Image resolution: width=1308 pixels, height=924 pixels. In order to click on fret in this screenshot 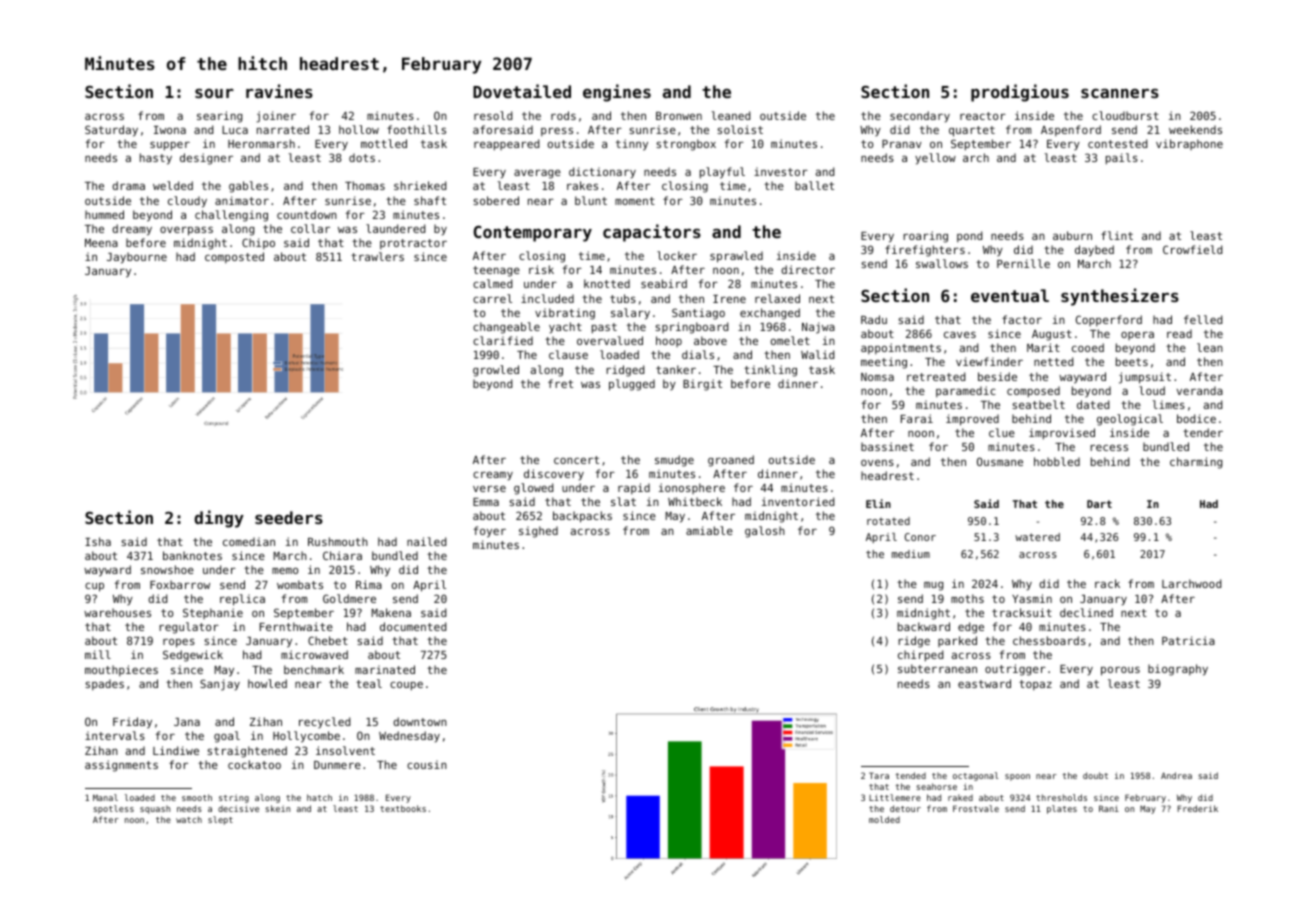, I will do `click(560, 383)`.
